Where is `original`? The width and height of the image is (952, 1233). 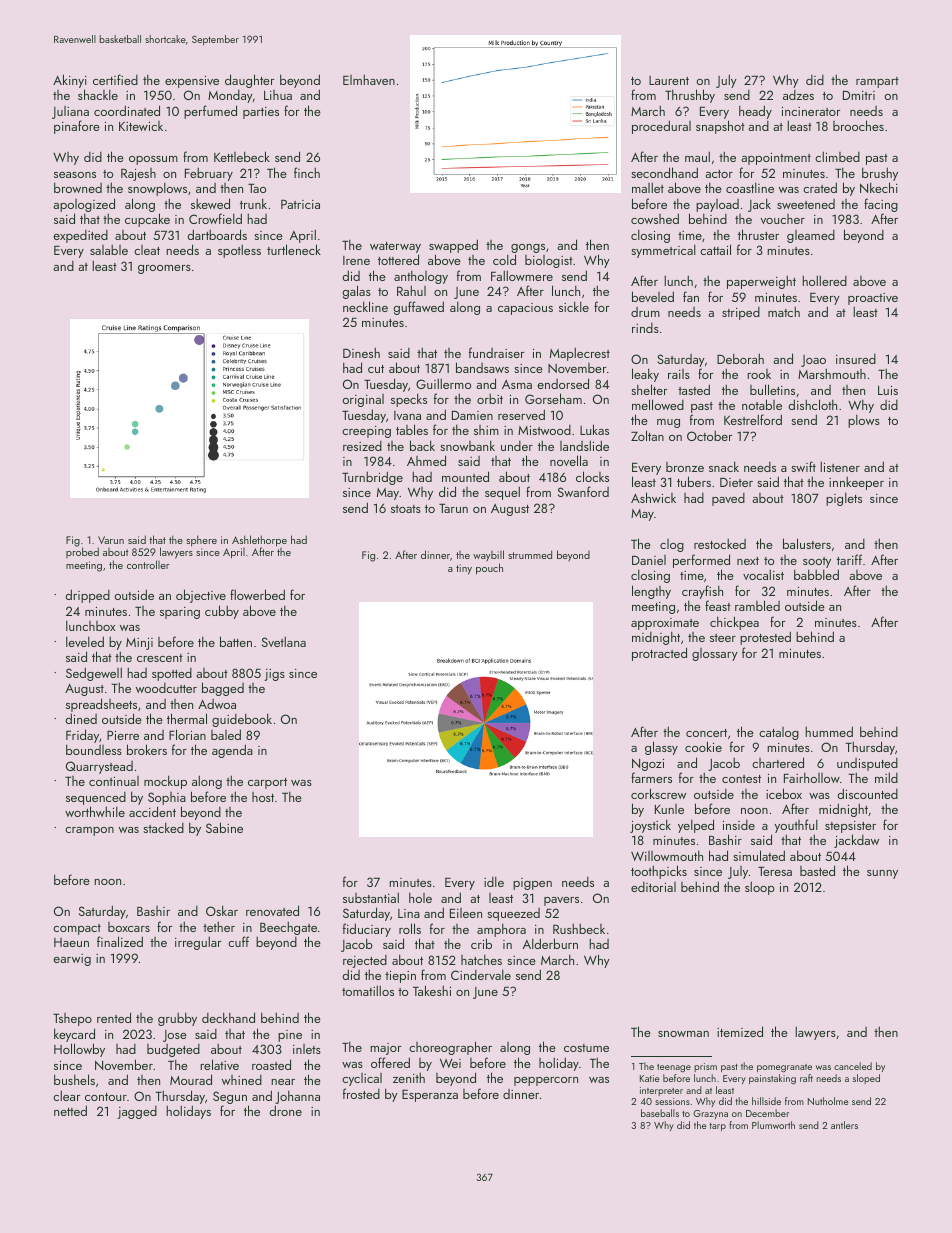 original is located at coordinates (363, 400).
